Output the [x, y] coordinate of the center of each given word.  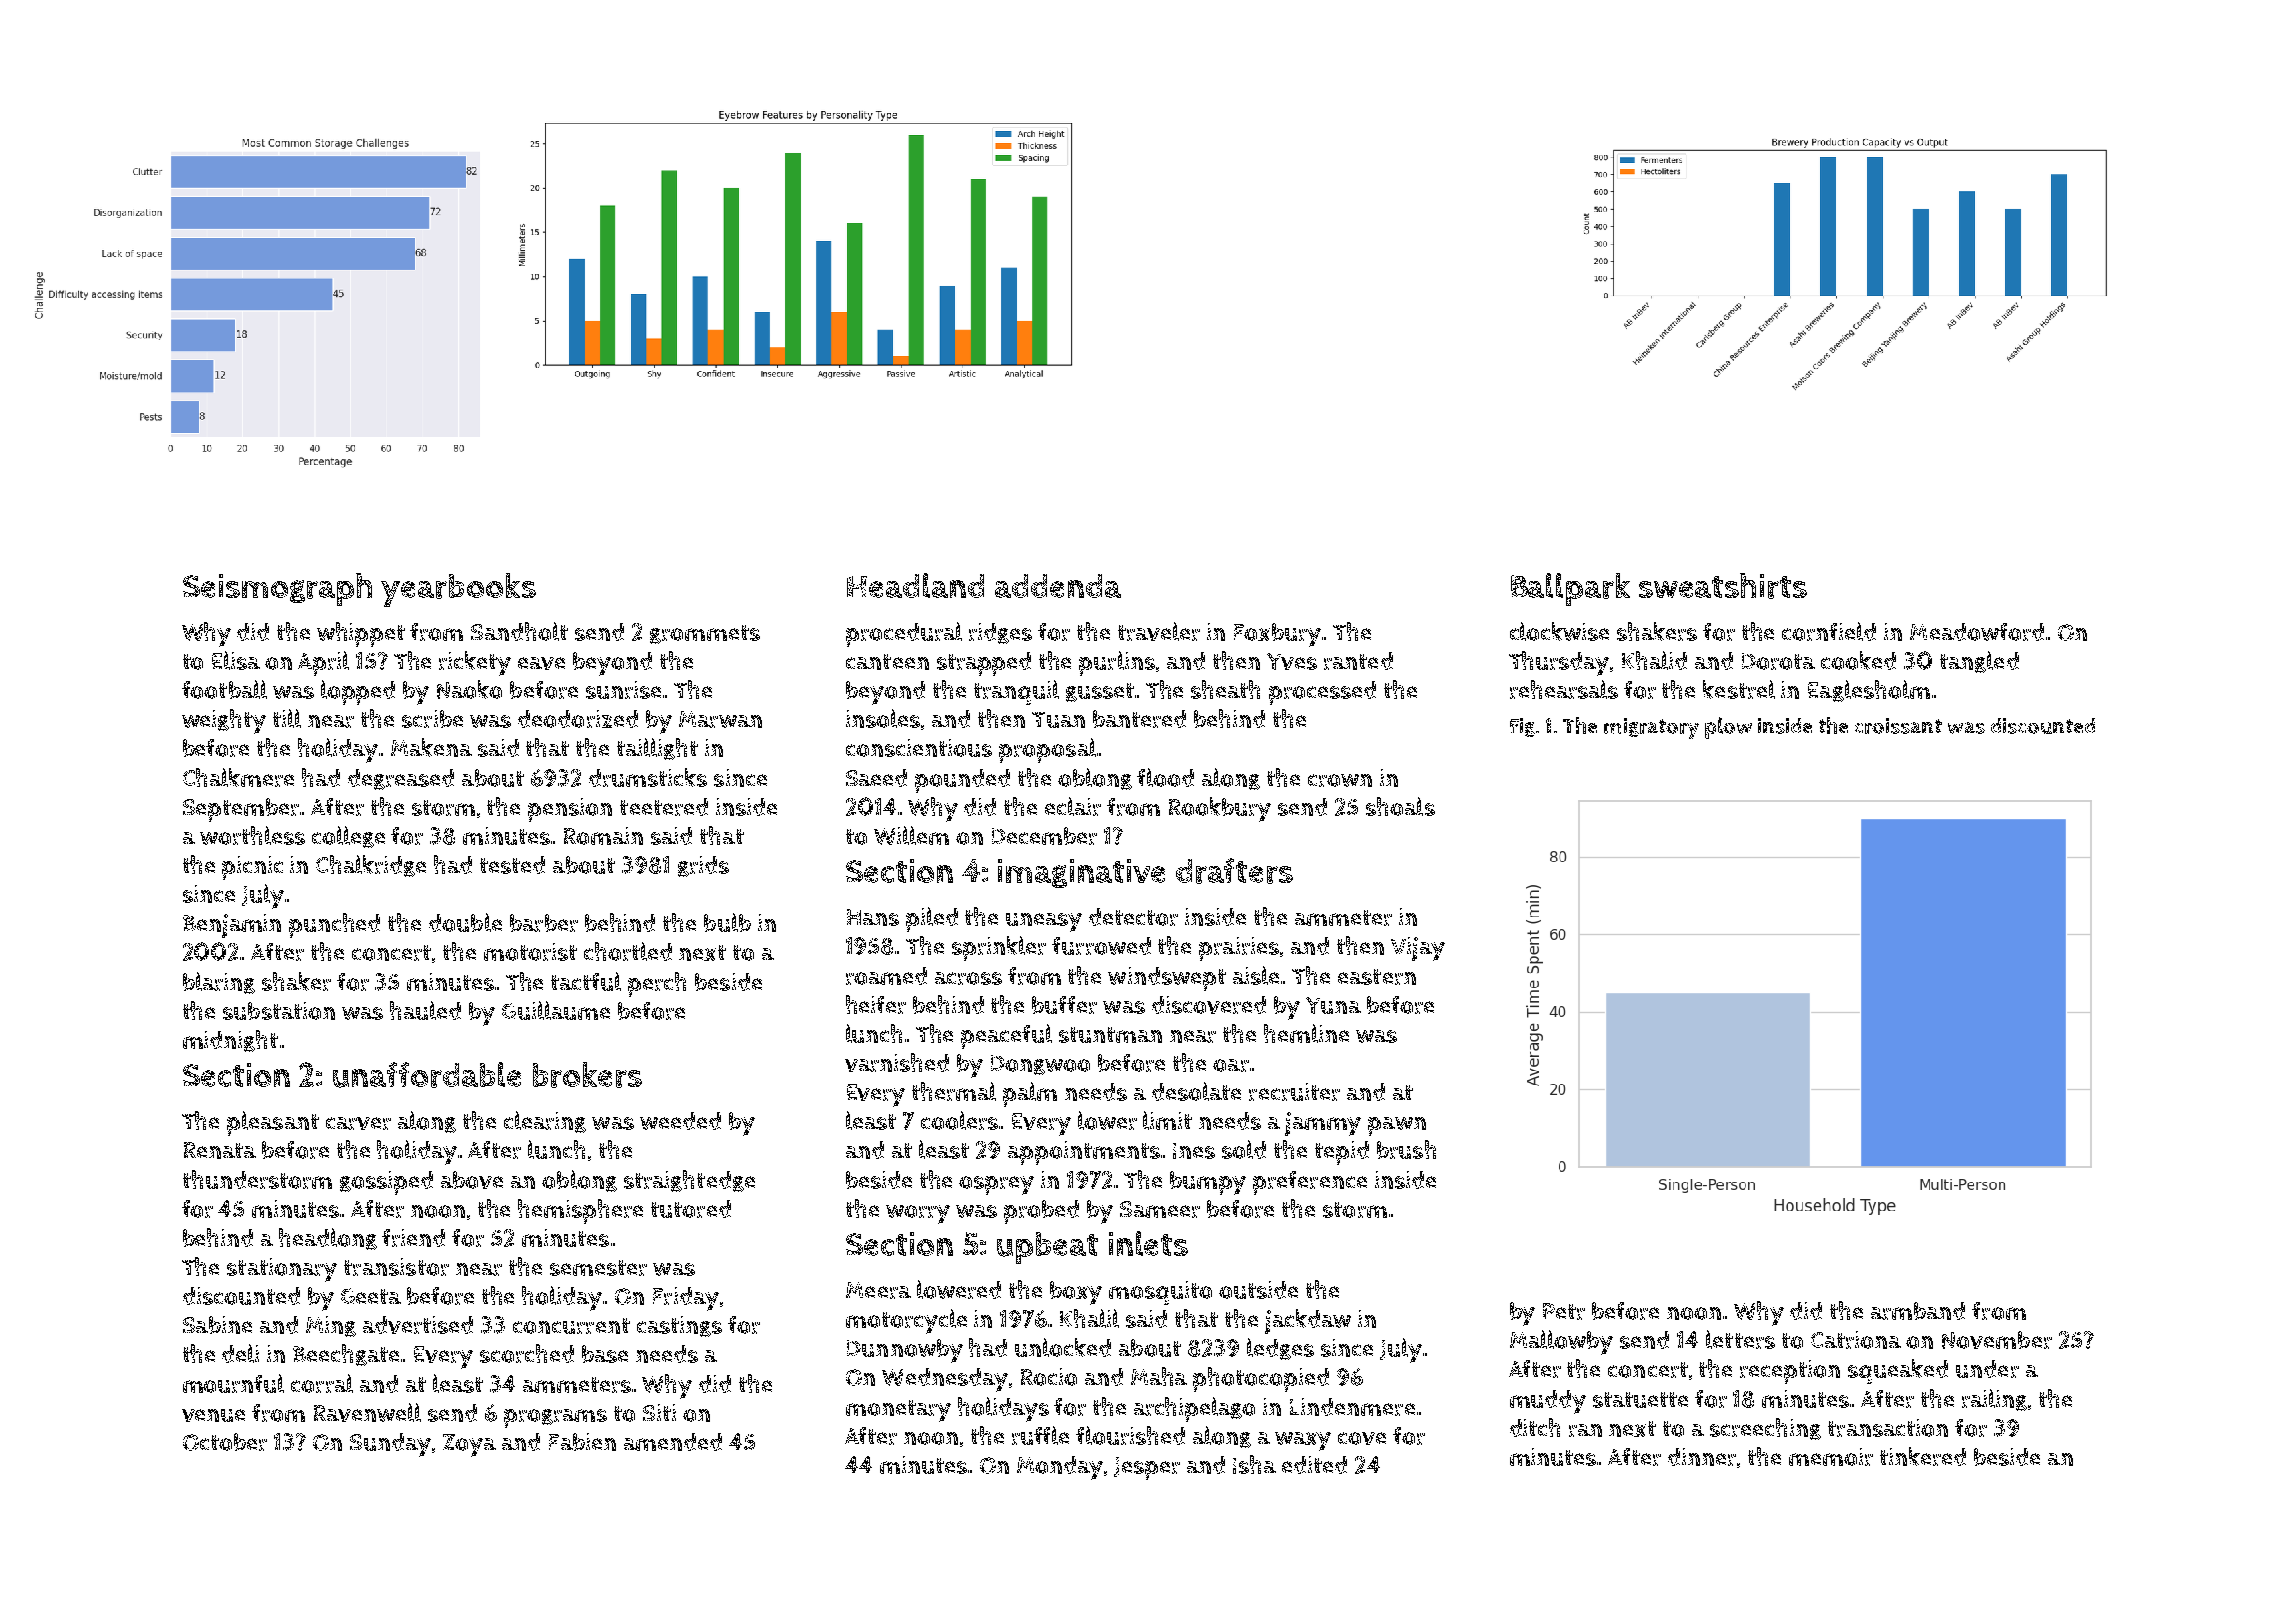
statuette [1640, 1400]
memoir [1831, 1457]
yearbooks [458, 590]
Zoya [469, 1445]
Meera [878, 1290]
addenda [1058, 586]
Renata [220, 1150]
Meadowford [1977, 632]
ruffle [1040, 1435]
